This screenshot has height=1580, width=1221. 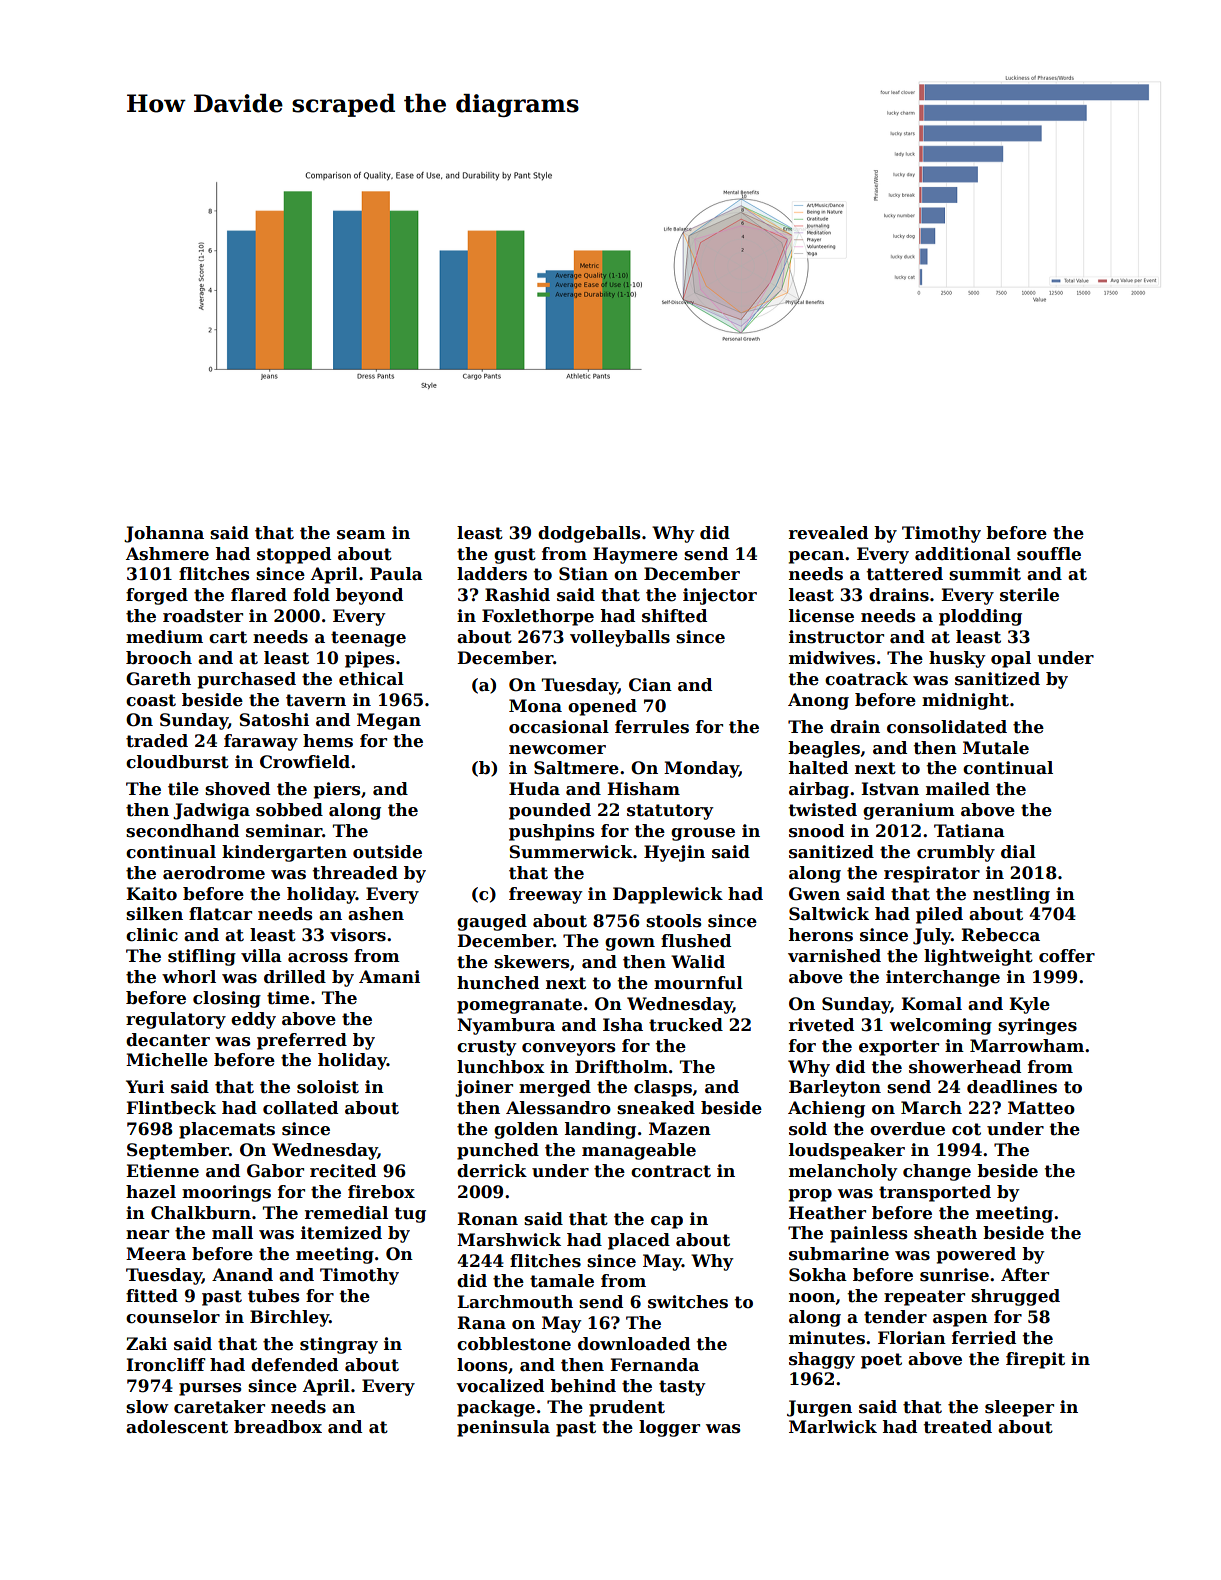 I want to click on trucked, so click(x=686, y=1025).
